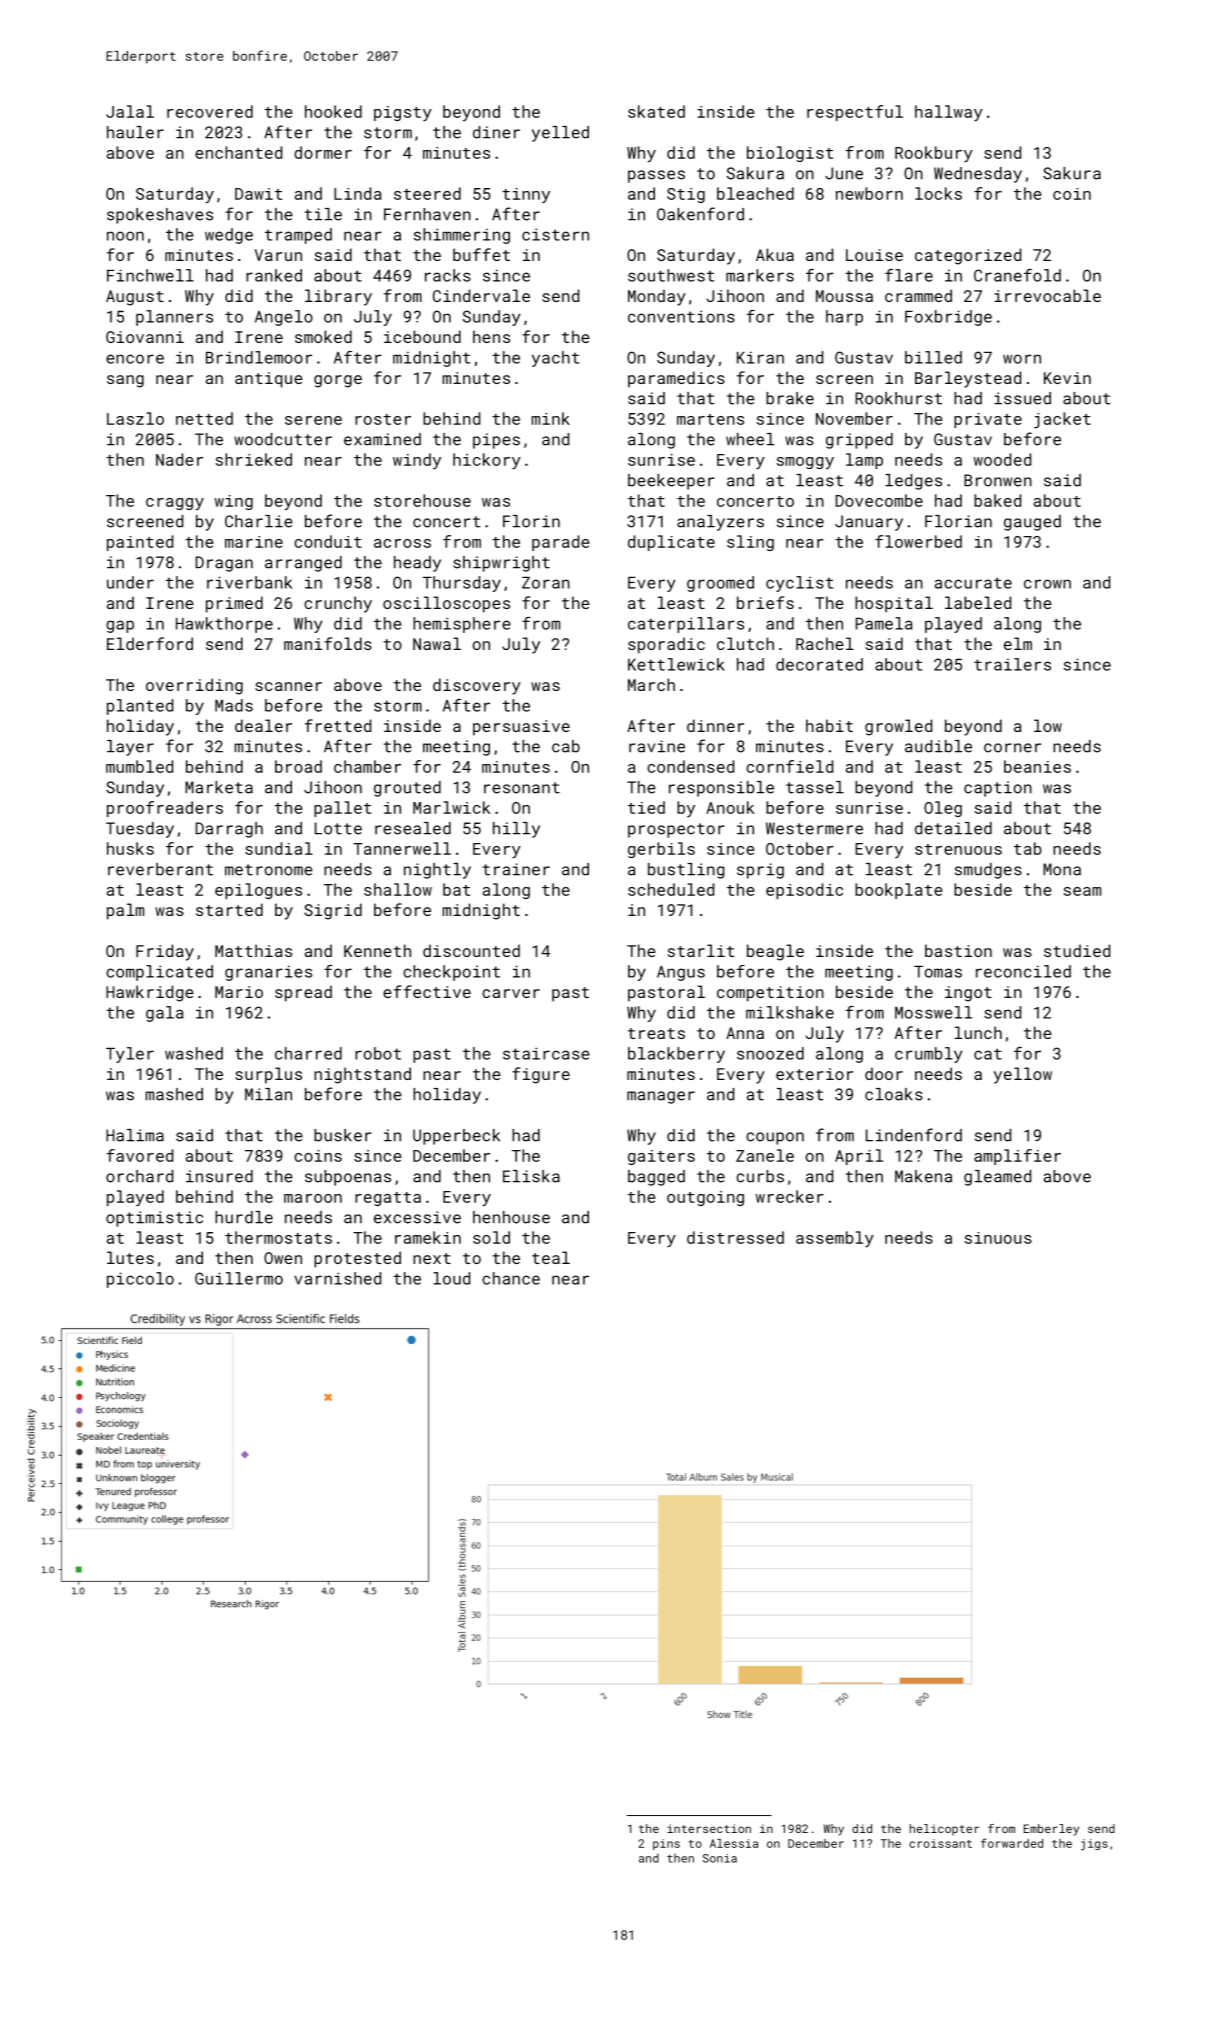  I want to click on pins, so click(666, 1844).
